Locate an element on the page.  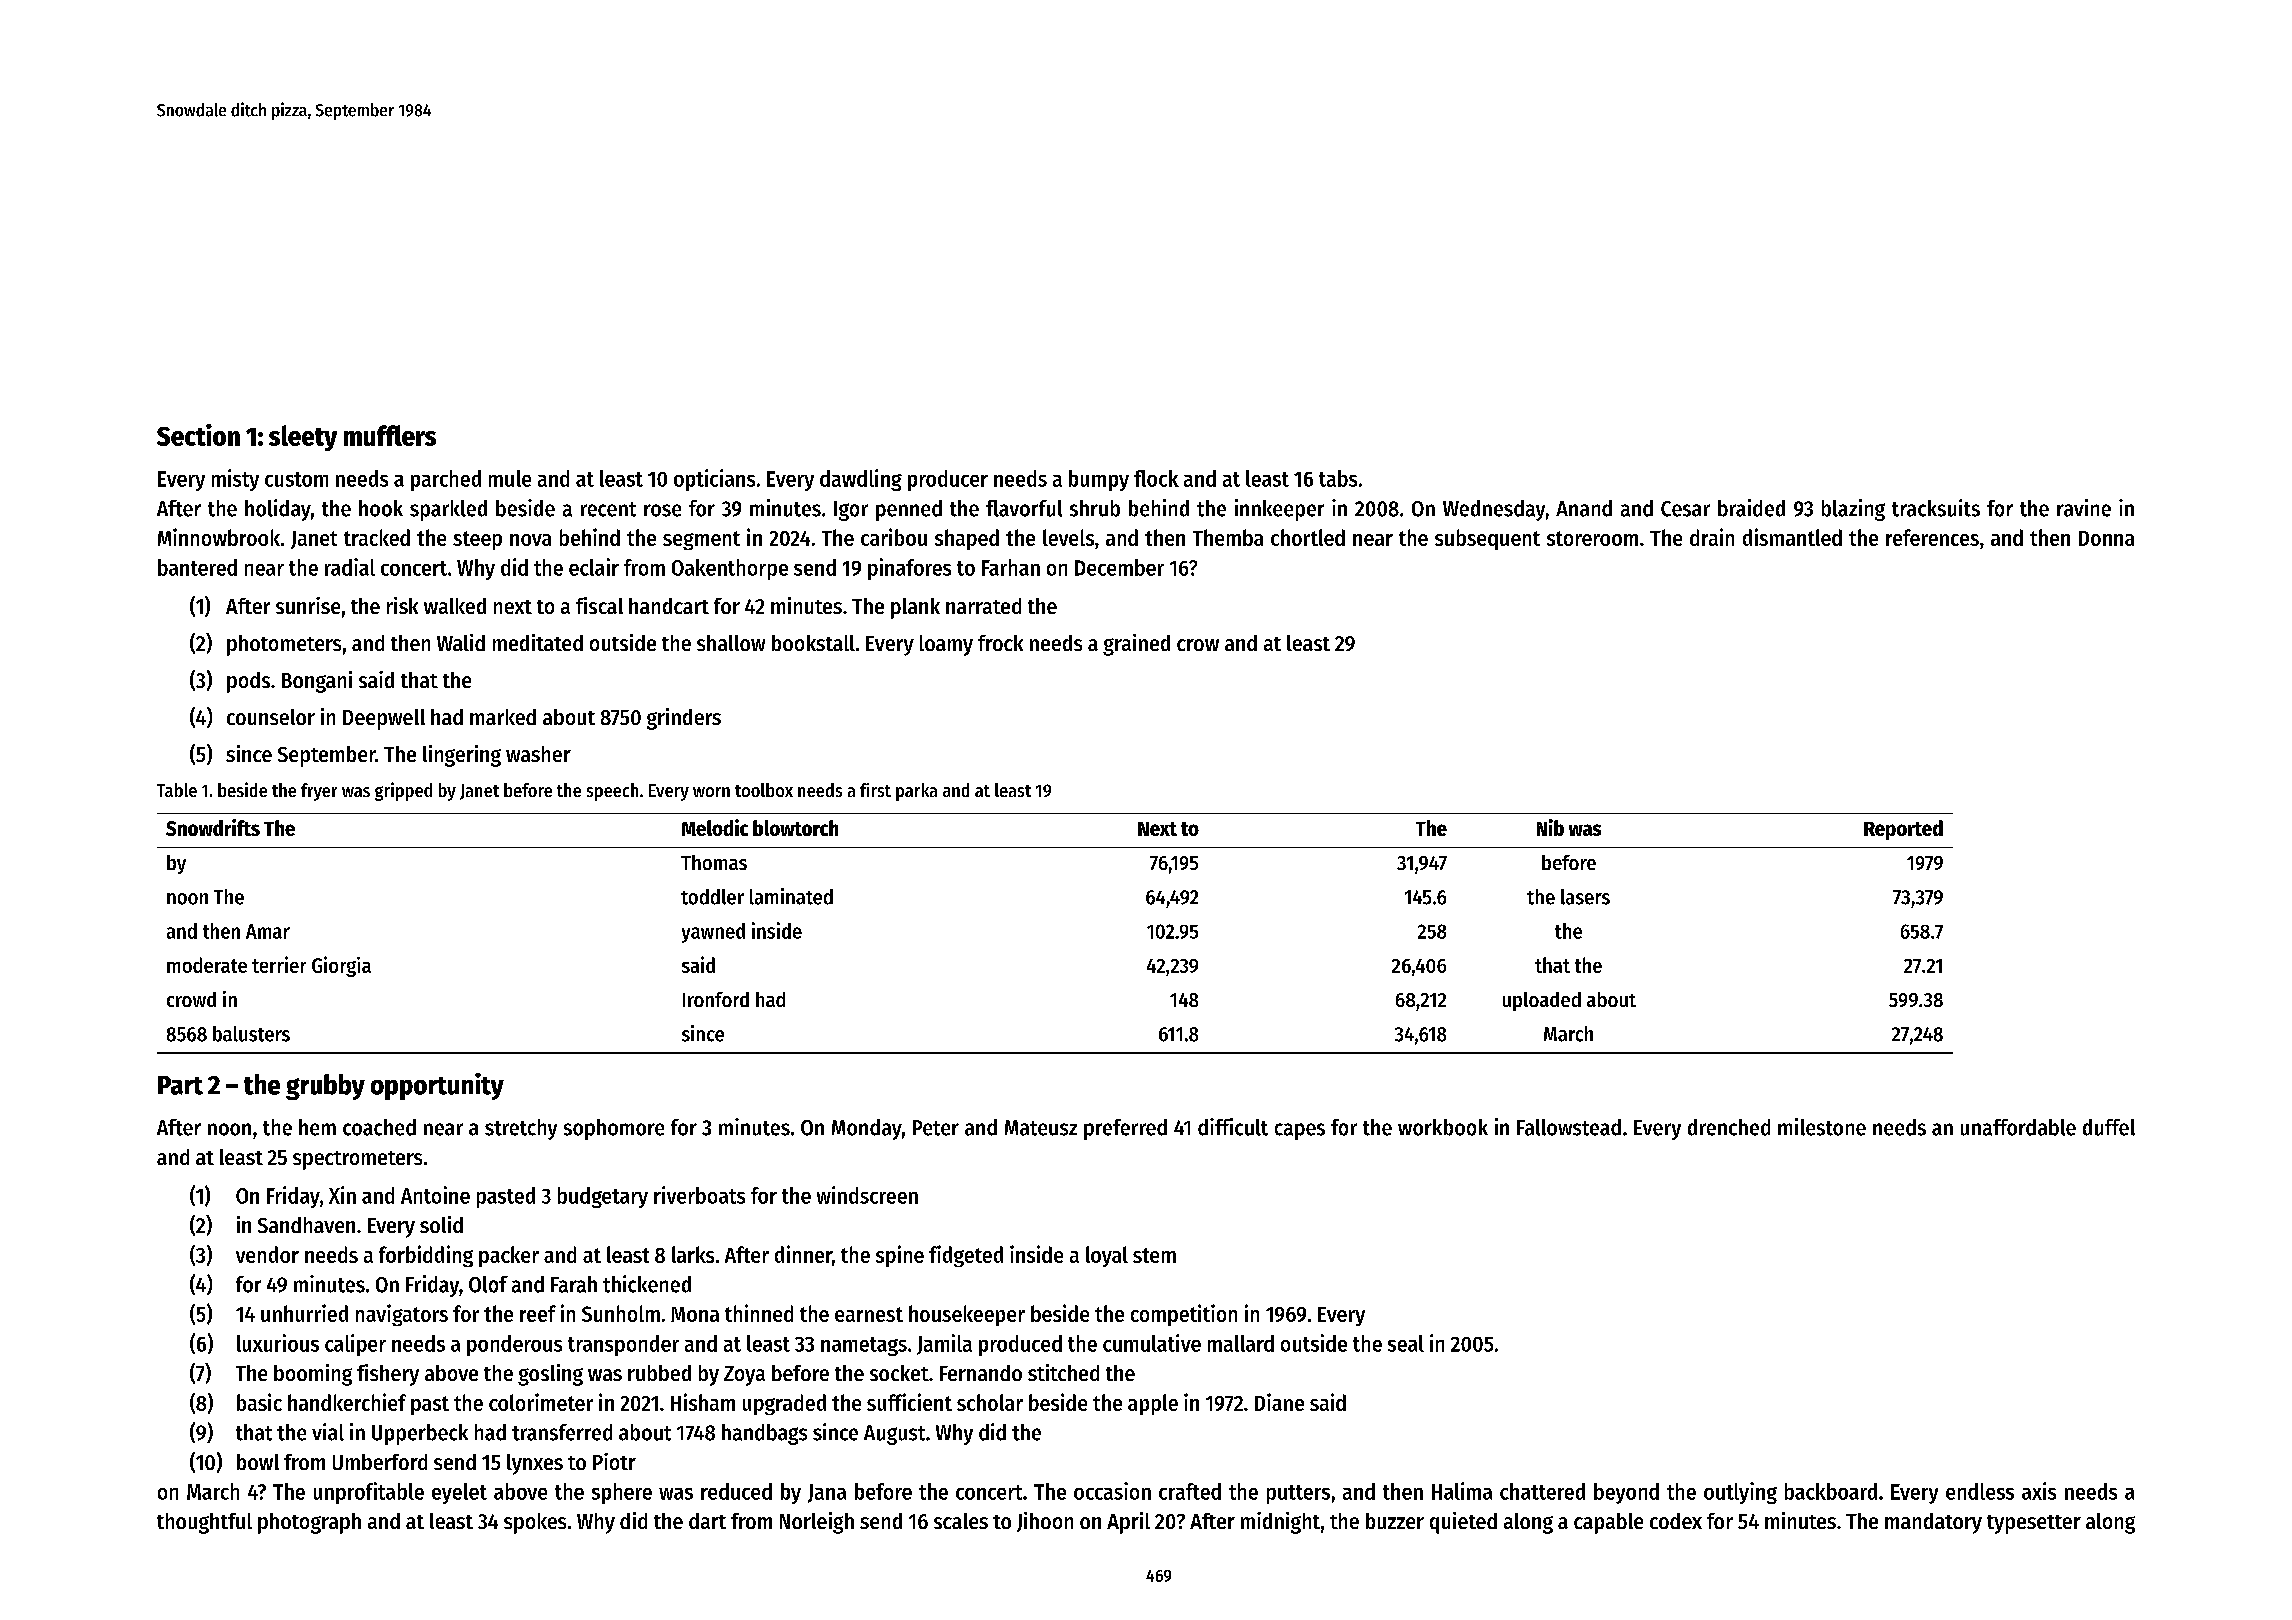
recent is located at coordinates (608, 509).
